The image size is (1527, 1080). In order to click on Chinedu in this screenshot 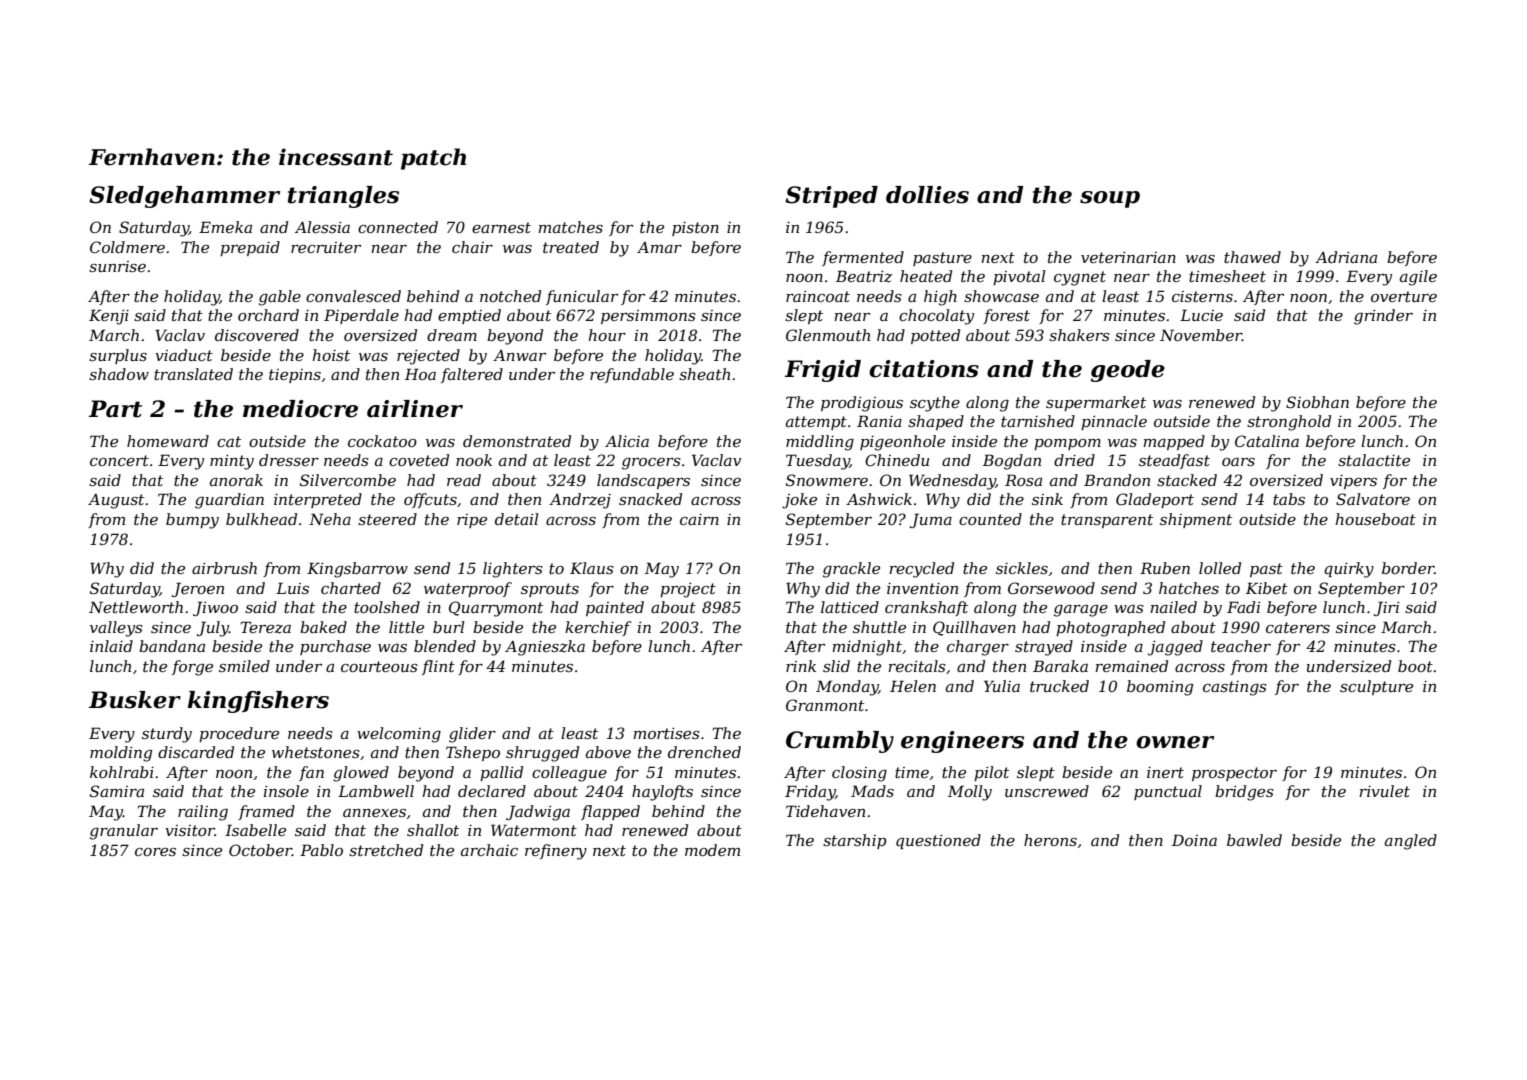, I will do `click(897, 460)`.
